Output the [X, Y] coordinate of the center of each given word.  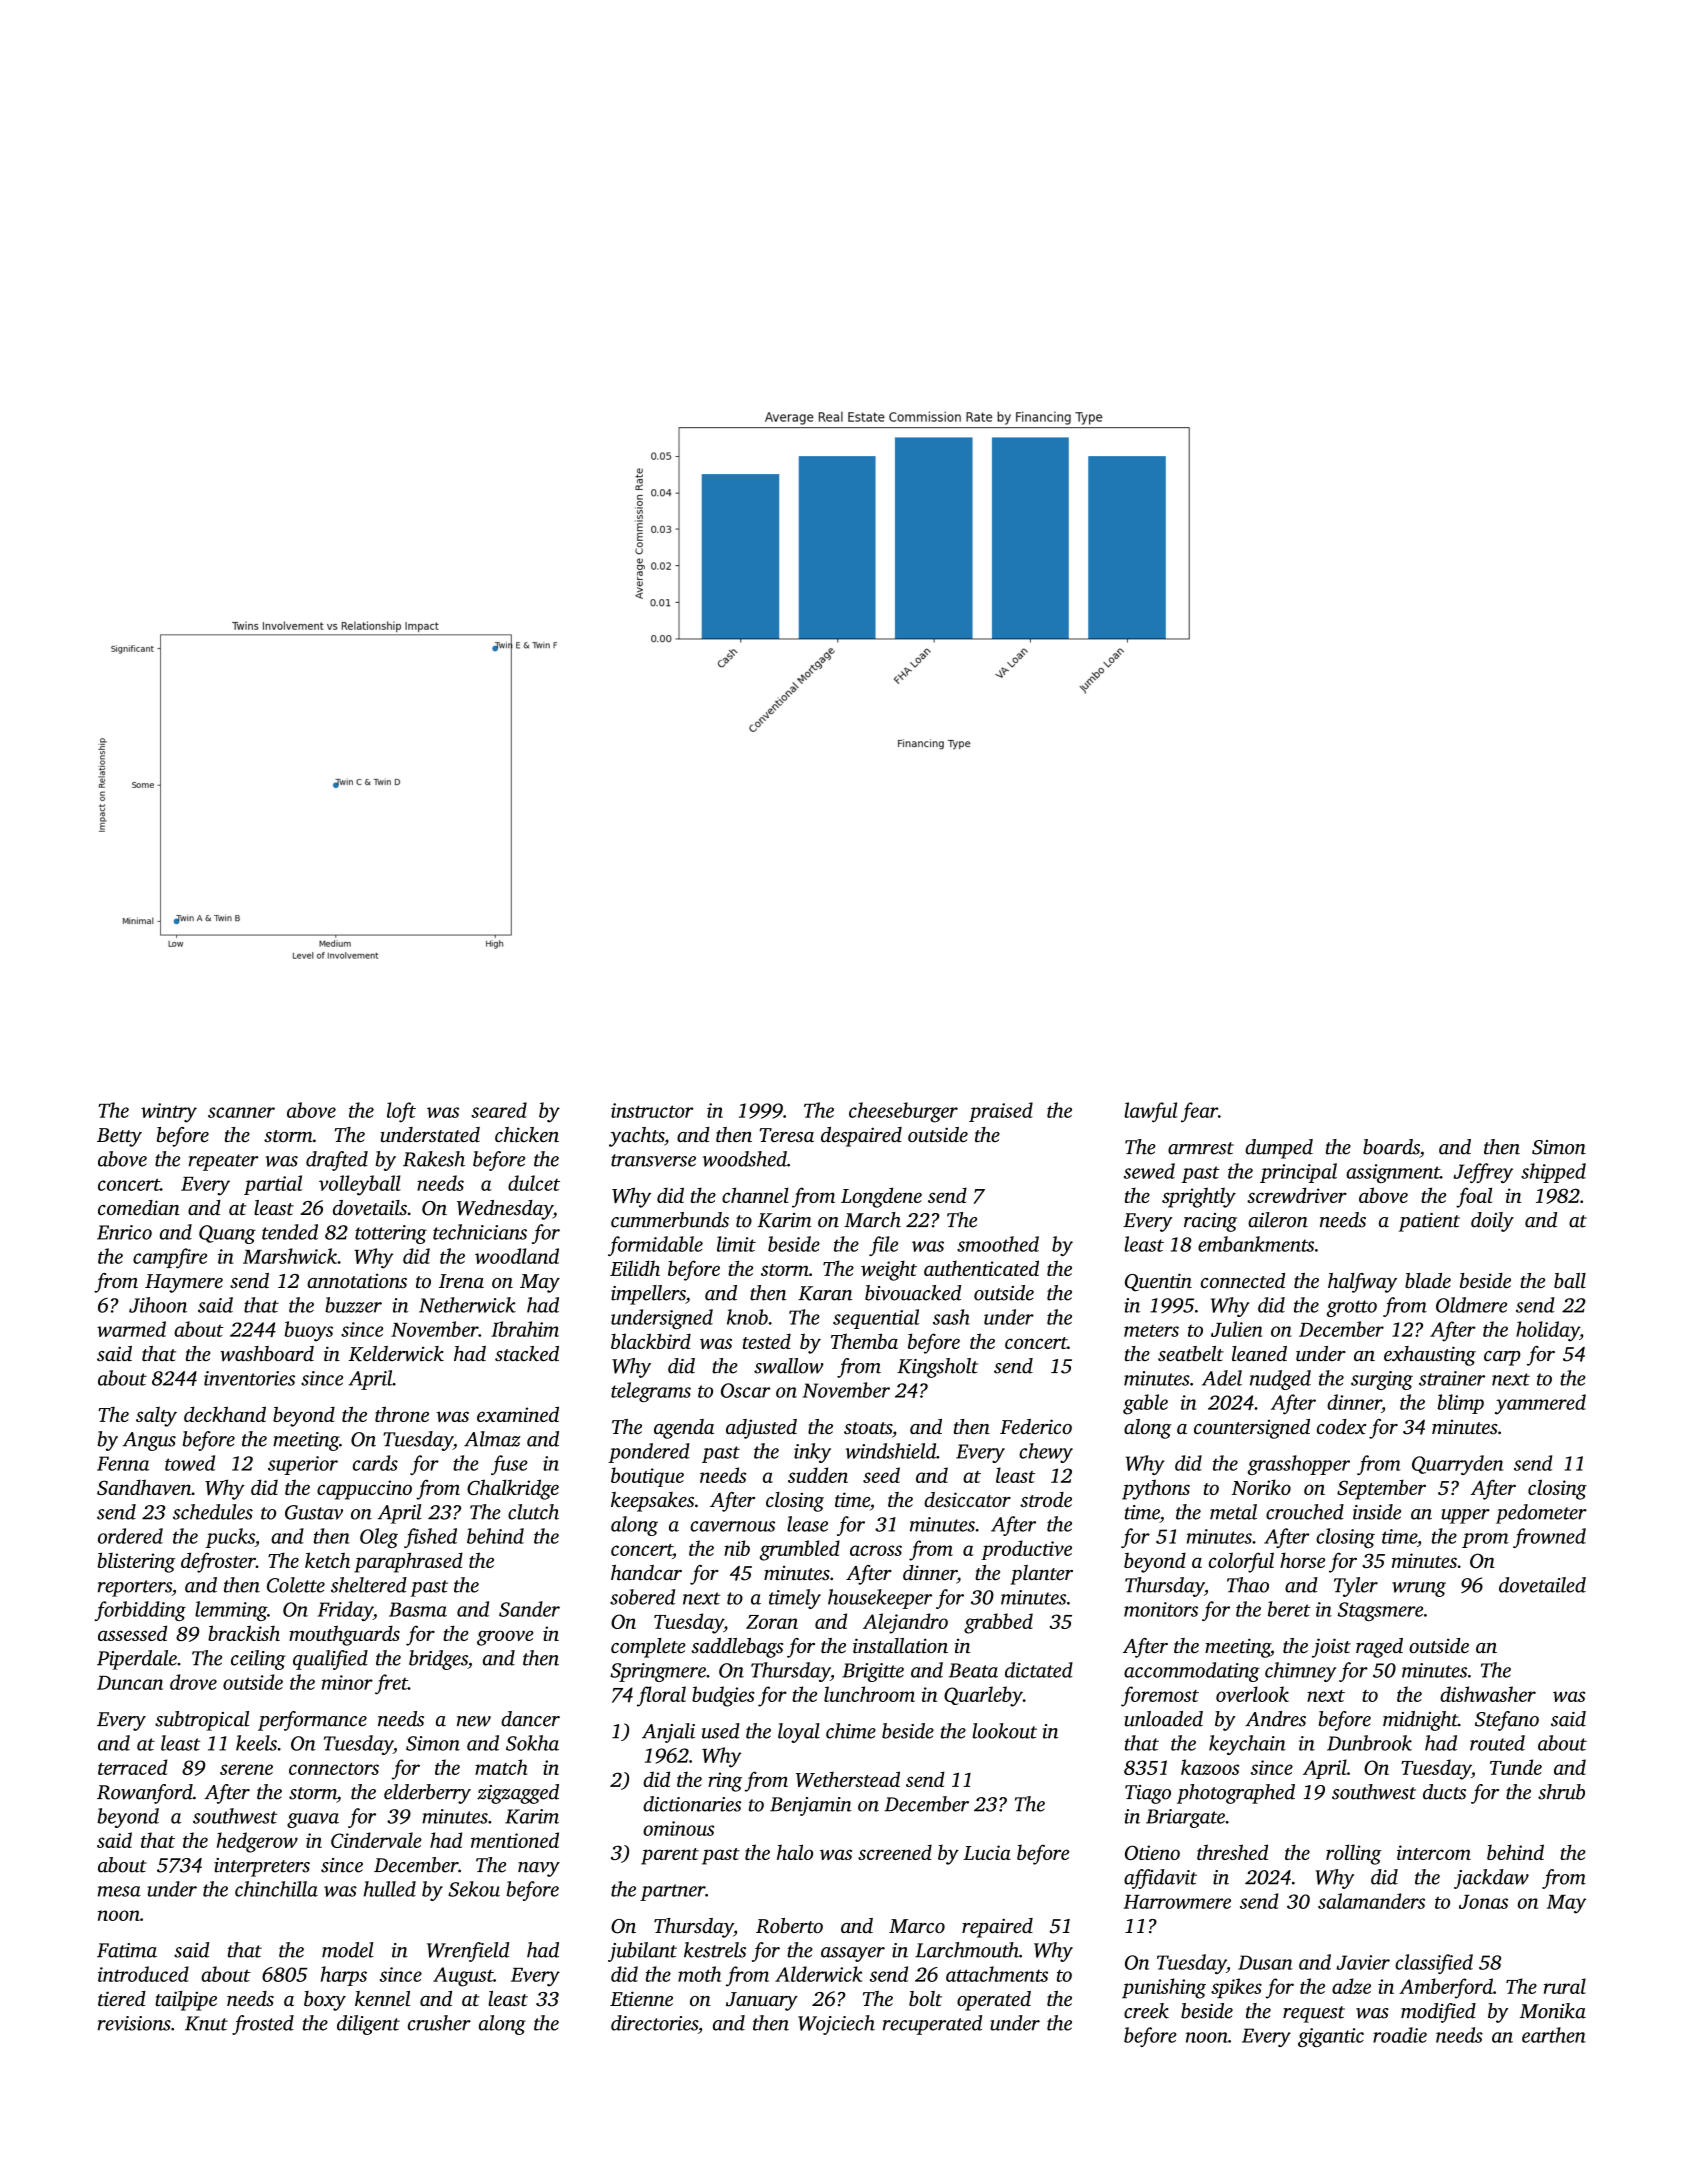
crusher [439, 2023]
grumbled [800, 1550]
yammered [1540, 1404]
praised [1001, 1112]
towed [190, 1463]
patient [1429, 1222]
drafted [337, 1161]
